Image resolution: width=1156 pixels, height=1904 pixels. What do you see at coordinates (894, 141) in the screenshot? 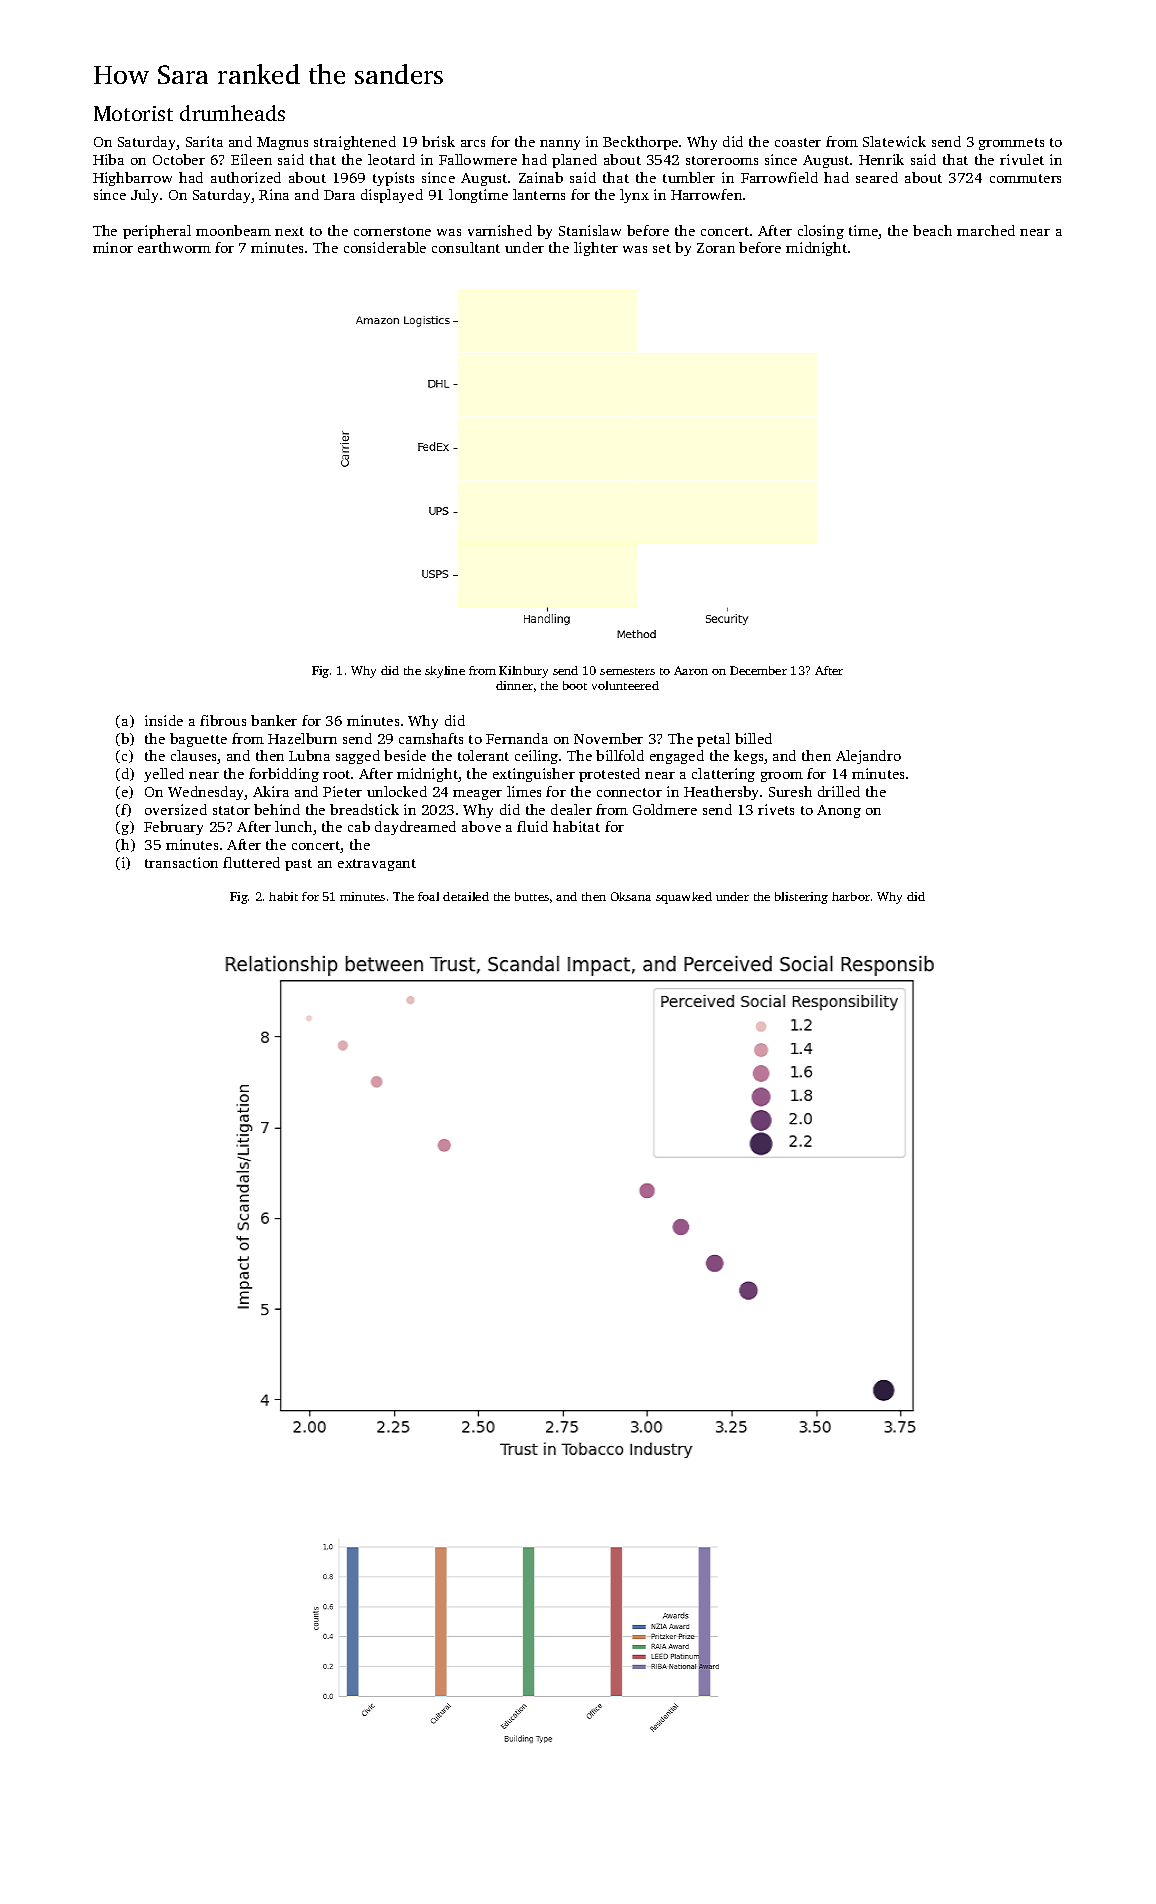
I see `Slatewick` at bounding box center [894, 141].
